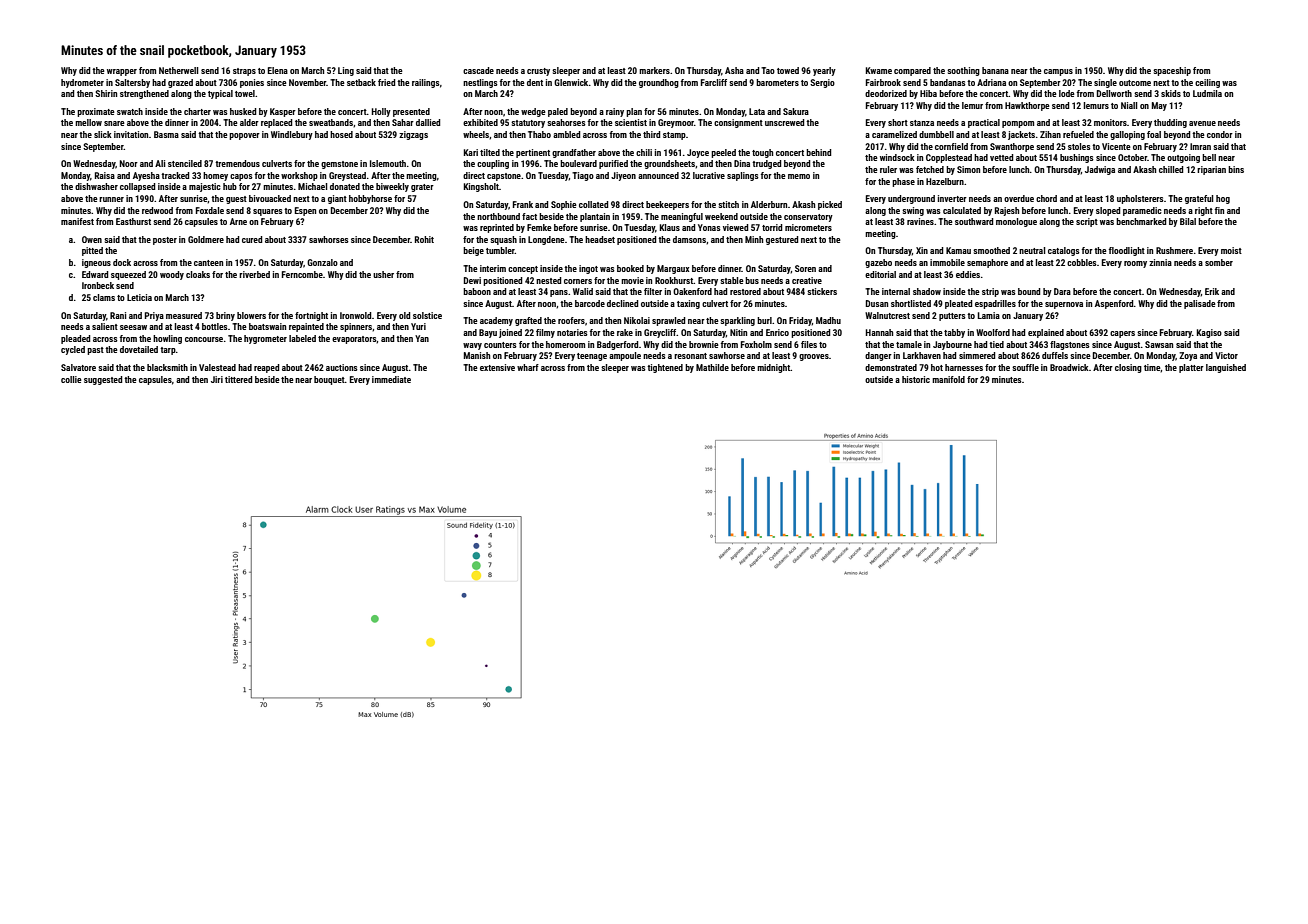 This image has width=1308, height=924. What do you see at coordinates (180, 83) in the image?
I see `grazed` at bounding box center [180, 83].
